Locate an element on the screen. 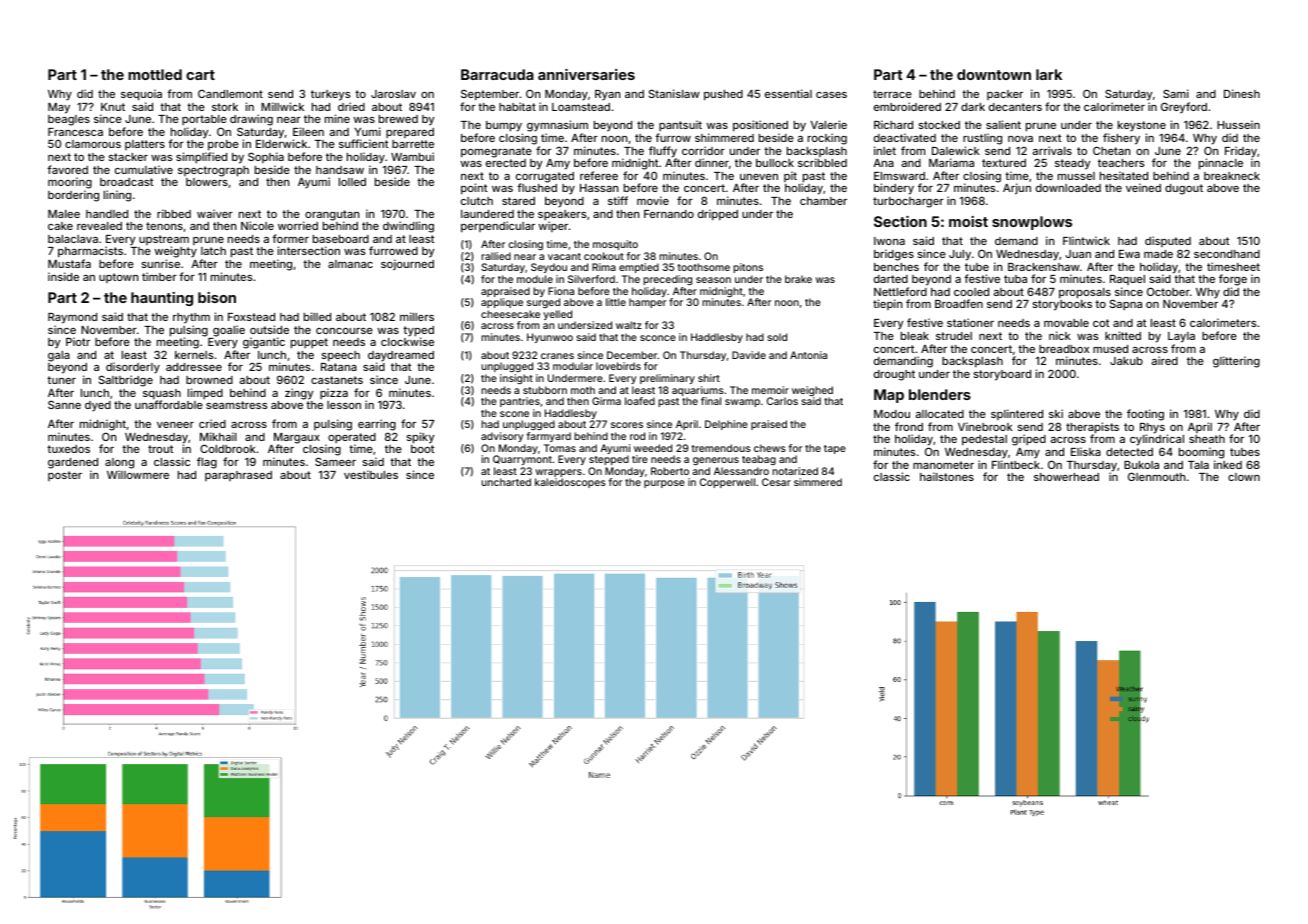 This screenshot has height=924, width=1308. anniversaries is located at coordinates (586, 74).
